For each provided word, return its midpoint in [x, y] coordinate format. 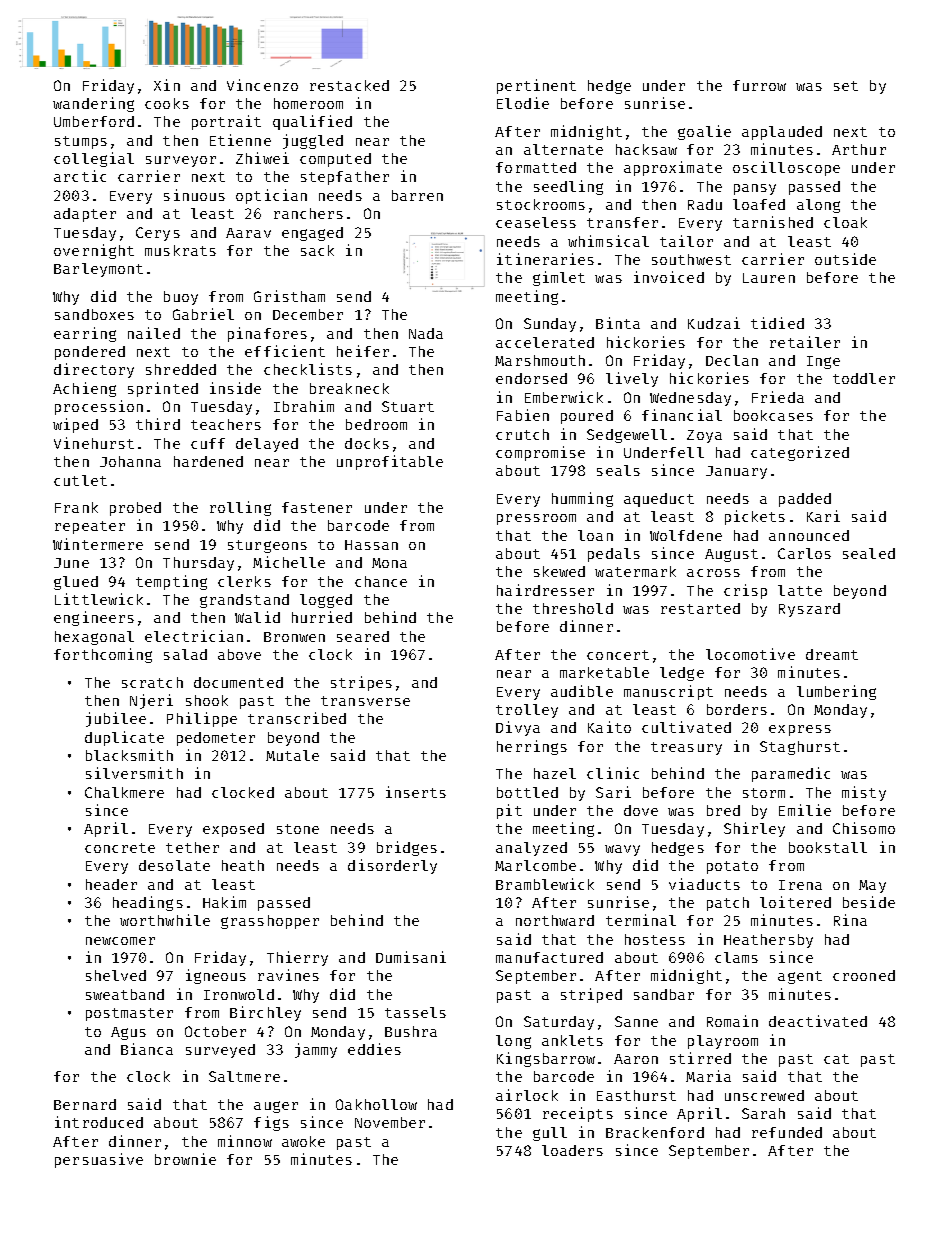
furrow [759, 85]
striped [591, 995]
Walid [257, 617]
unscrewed [764, 1095]
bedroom [376, 424]
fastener [317, 507]
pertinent [536, 86]
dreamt [832, 654]
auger [276, 1107]
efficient [285, 351]
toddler [864, 378]
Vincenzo [262, 85]
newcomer [120, 941]
